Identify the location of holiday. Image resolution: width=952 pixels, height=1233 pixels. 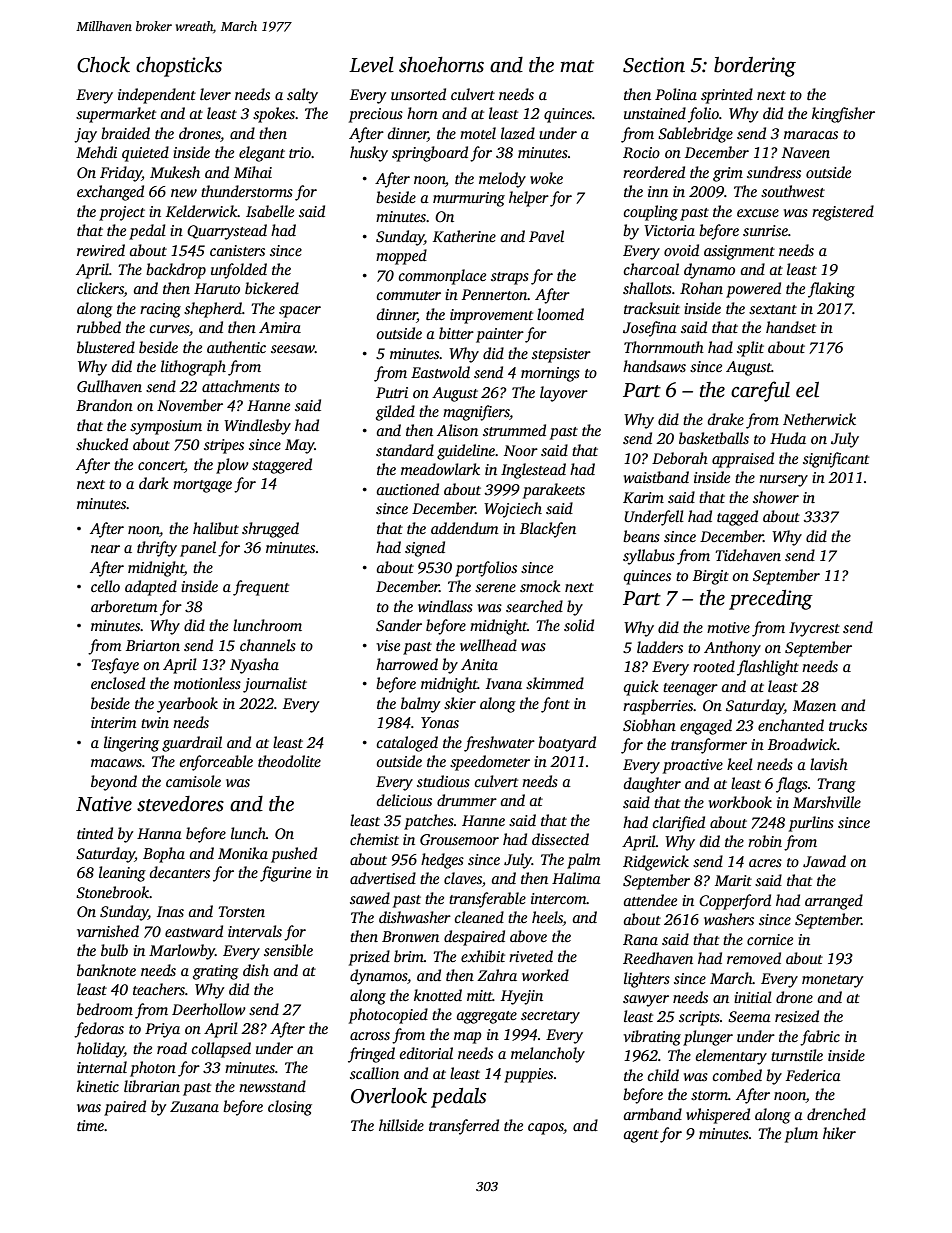
(100, 1050).
